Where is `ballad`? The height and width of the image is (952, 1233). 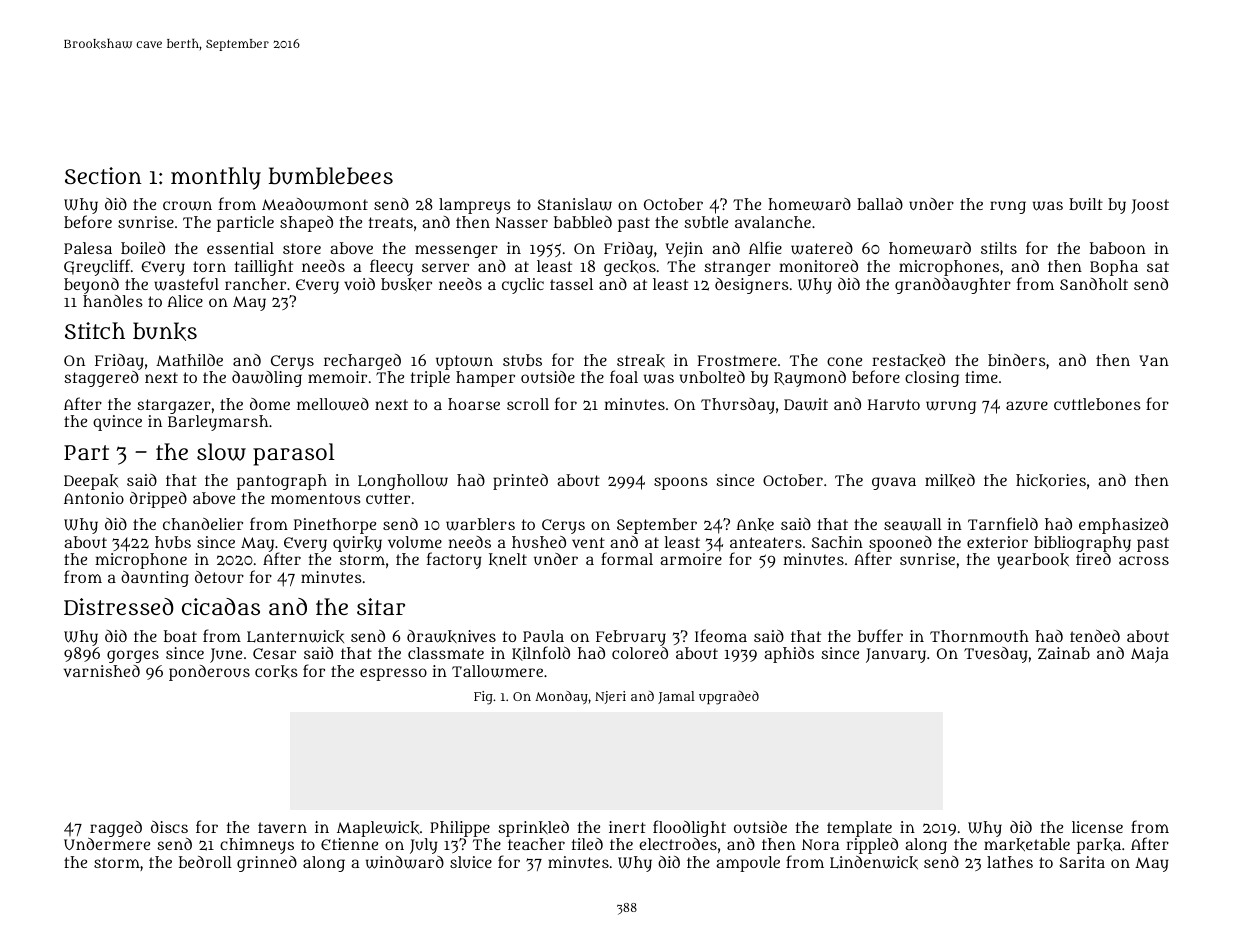 ballad is located at coordinates (880, 204).
